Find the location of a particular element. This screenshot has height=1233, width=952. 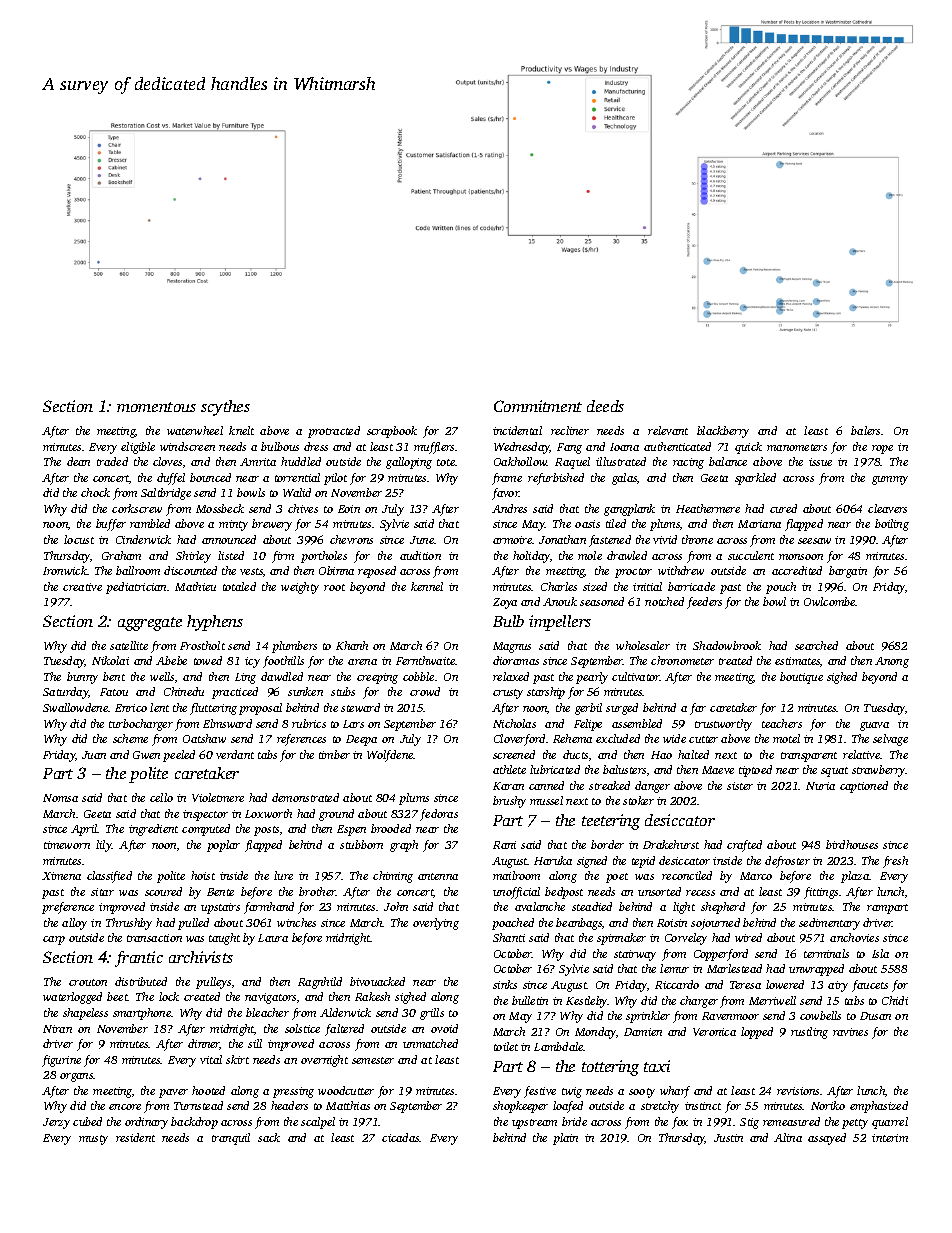

assayed is located at coordinates (827, 1139).
